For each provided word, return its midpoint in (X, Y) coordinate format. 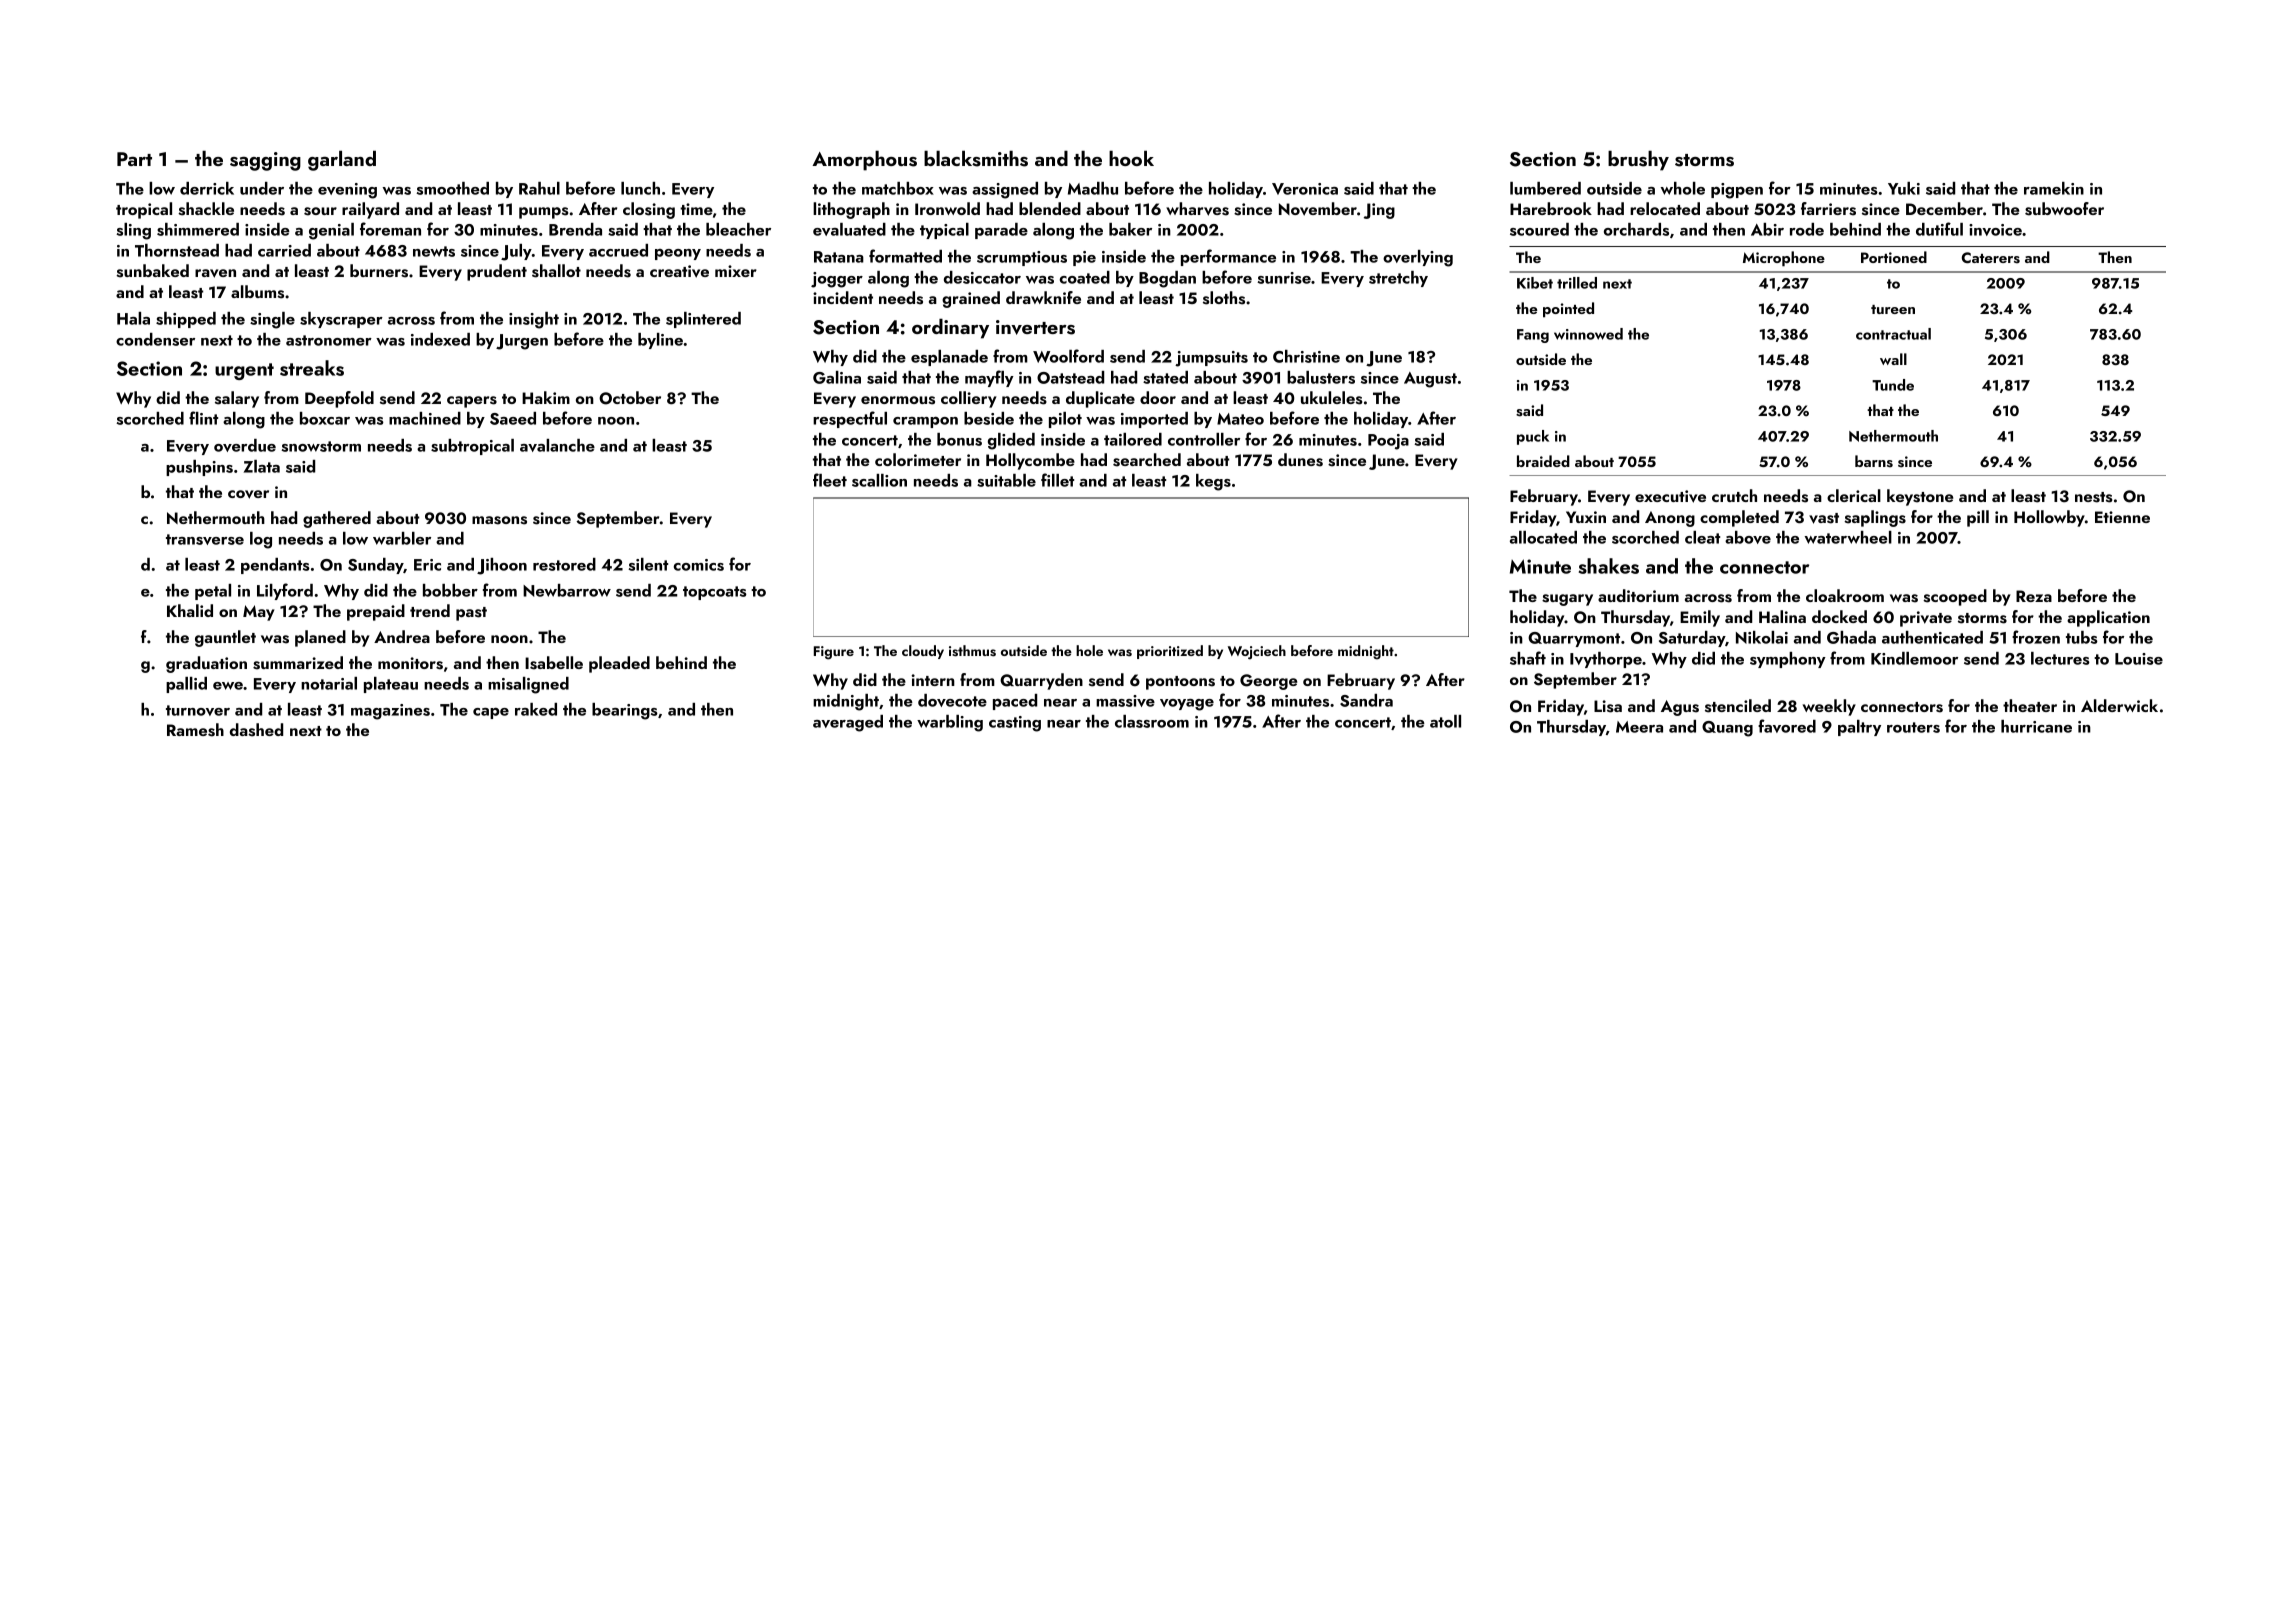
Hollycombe (1030, 461)
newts (434, 251)
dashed (256, 730)
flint (203, 418)
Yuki (1904, 188)
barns (1874, 461)
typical (944, 231)
